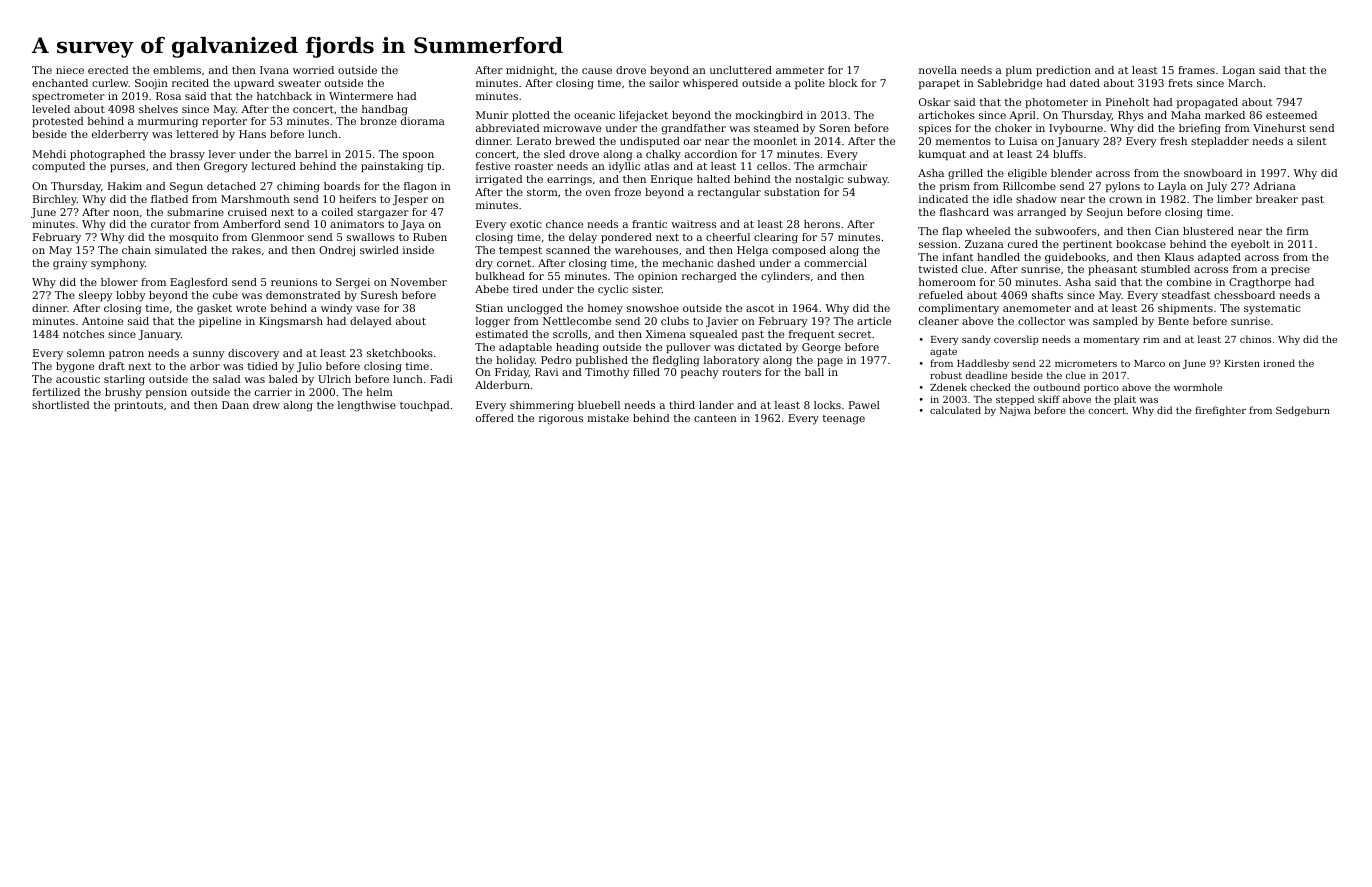 Image resolution: width=1372 pixels, height=887 pixels. I want to click on lobby, so click(130, 296).
